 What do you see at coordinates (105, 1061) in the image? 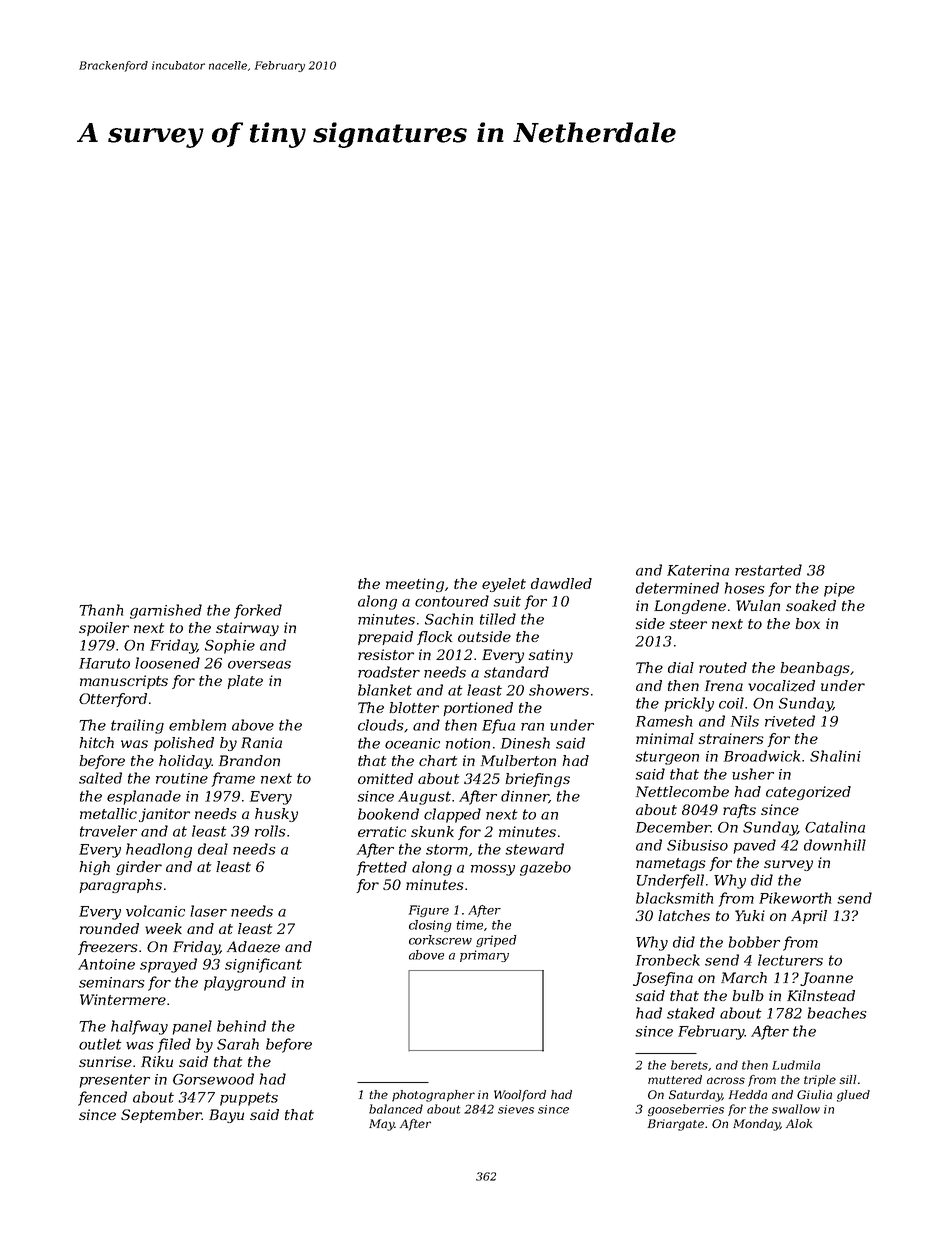
I see `sunrise` at bounding box center [105, 1061].
